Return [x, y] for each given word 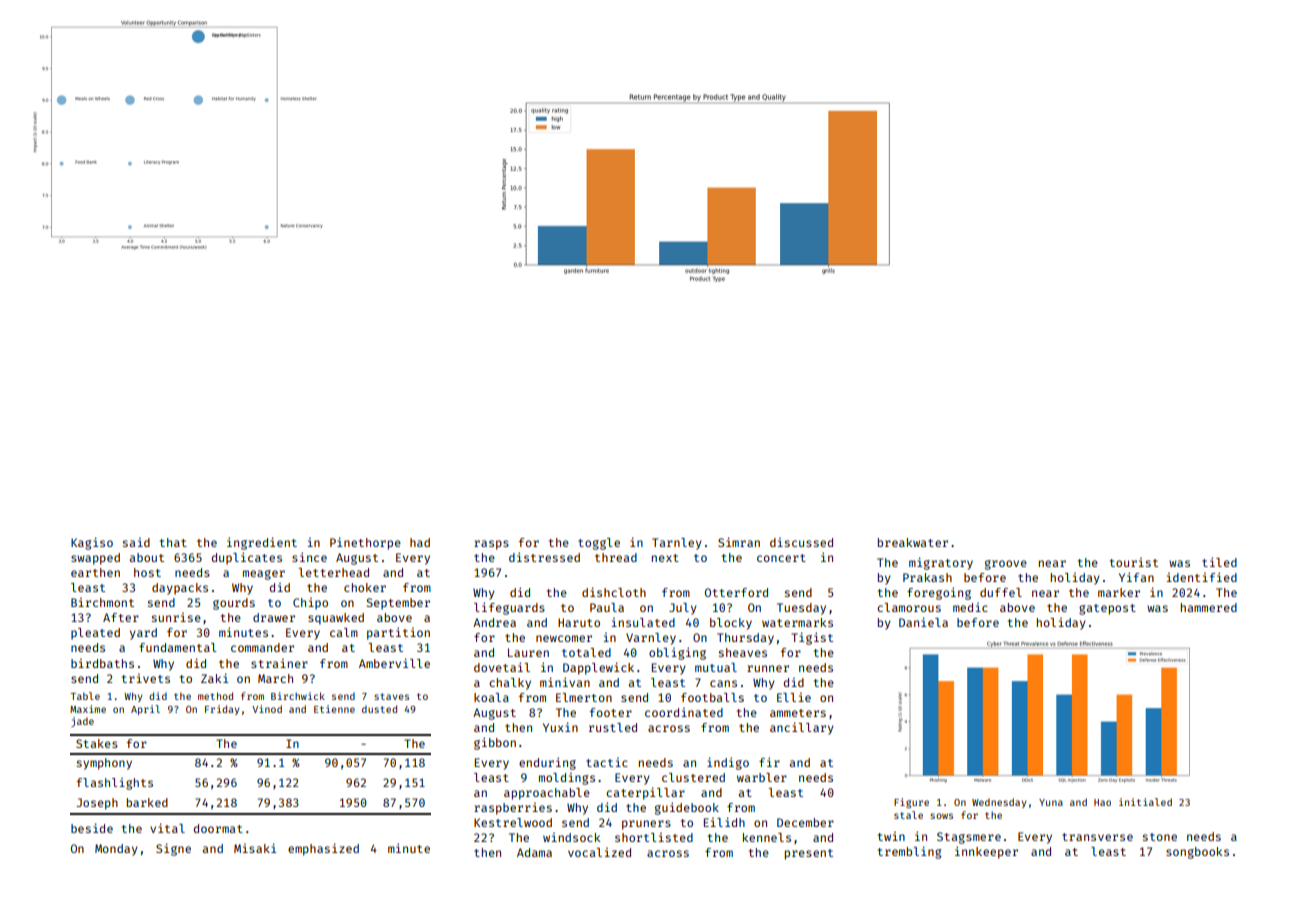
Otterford [736, 592]
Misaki [255, 848]
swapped [95, 559]
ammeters [798, 713]
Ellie [794, 697]
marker [1119, 592]
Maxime [88, 709]
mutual [716, 667]
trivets [146, 678]
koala [491, 697]
